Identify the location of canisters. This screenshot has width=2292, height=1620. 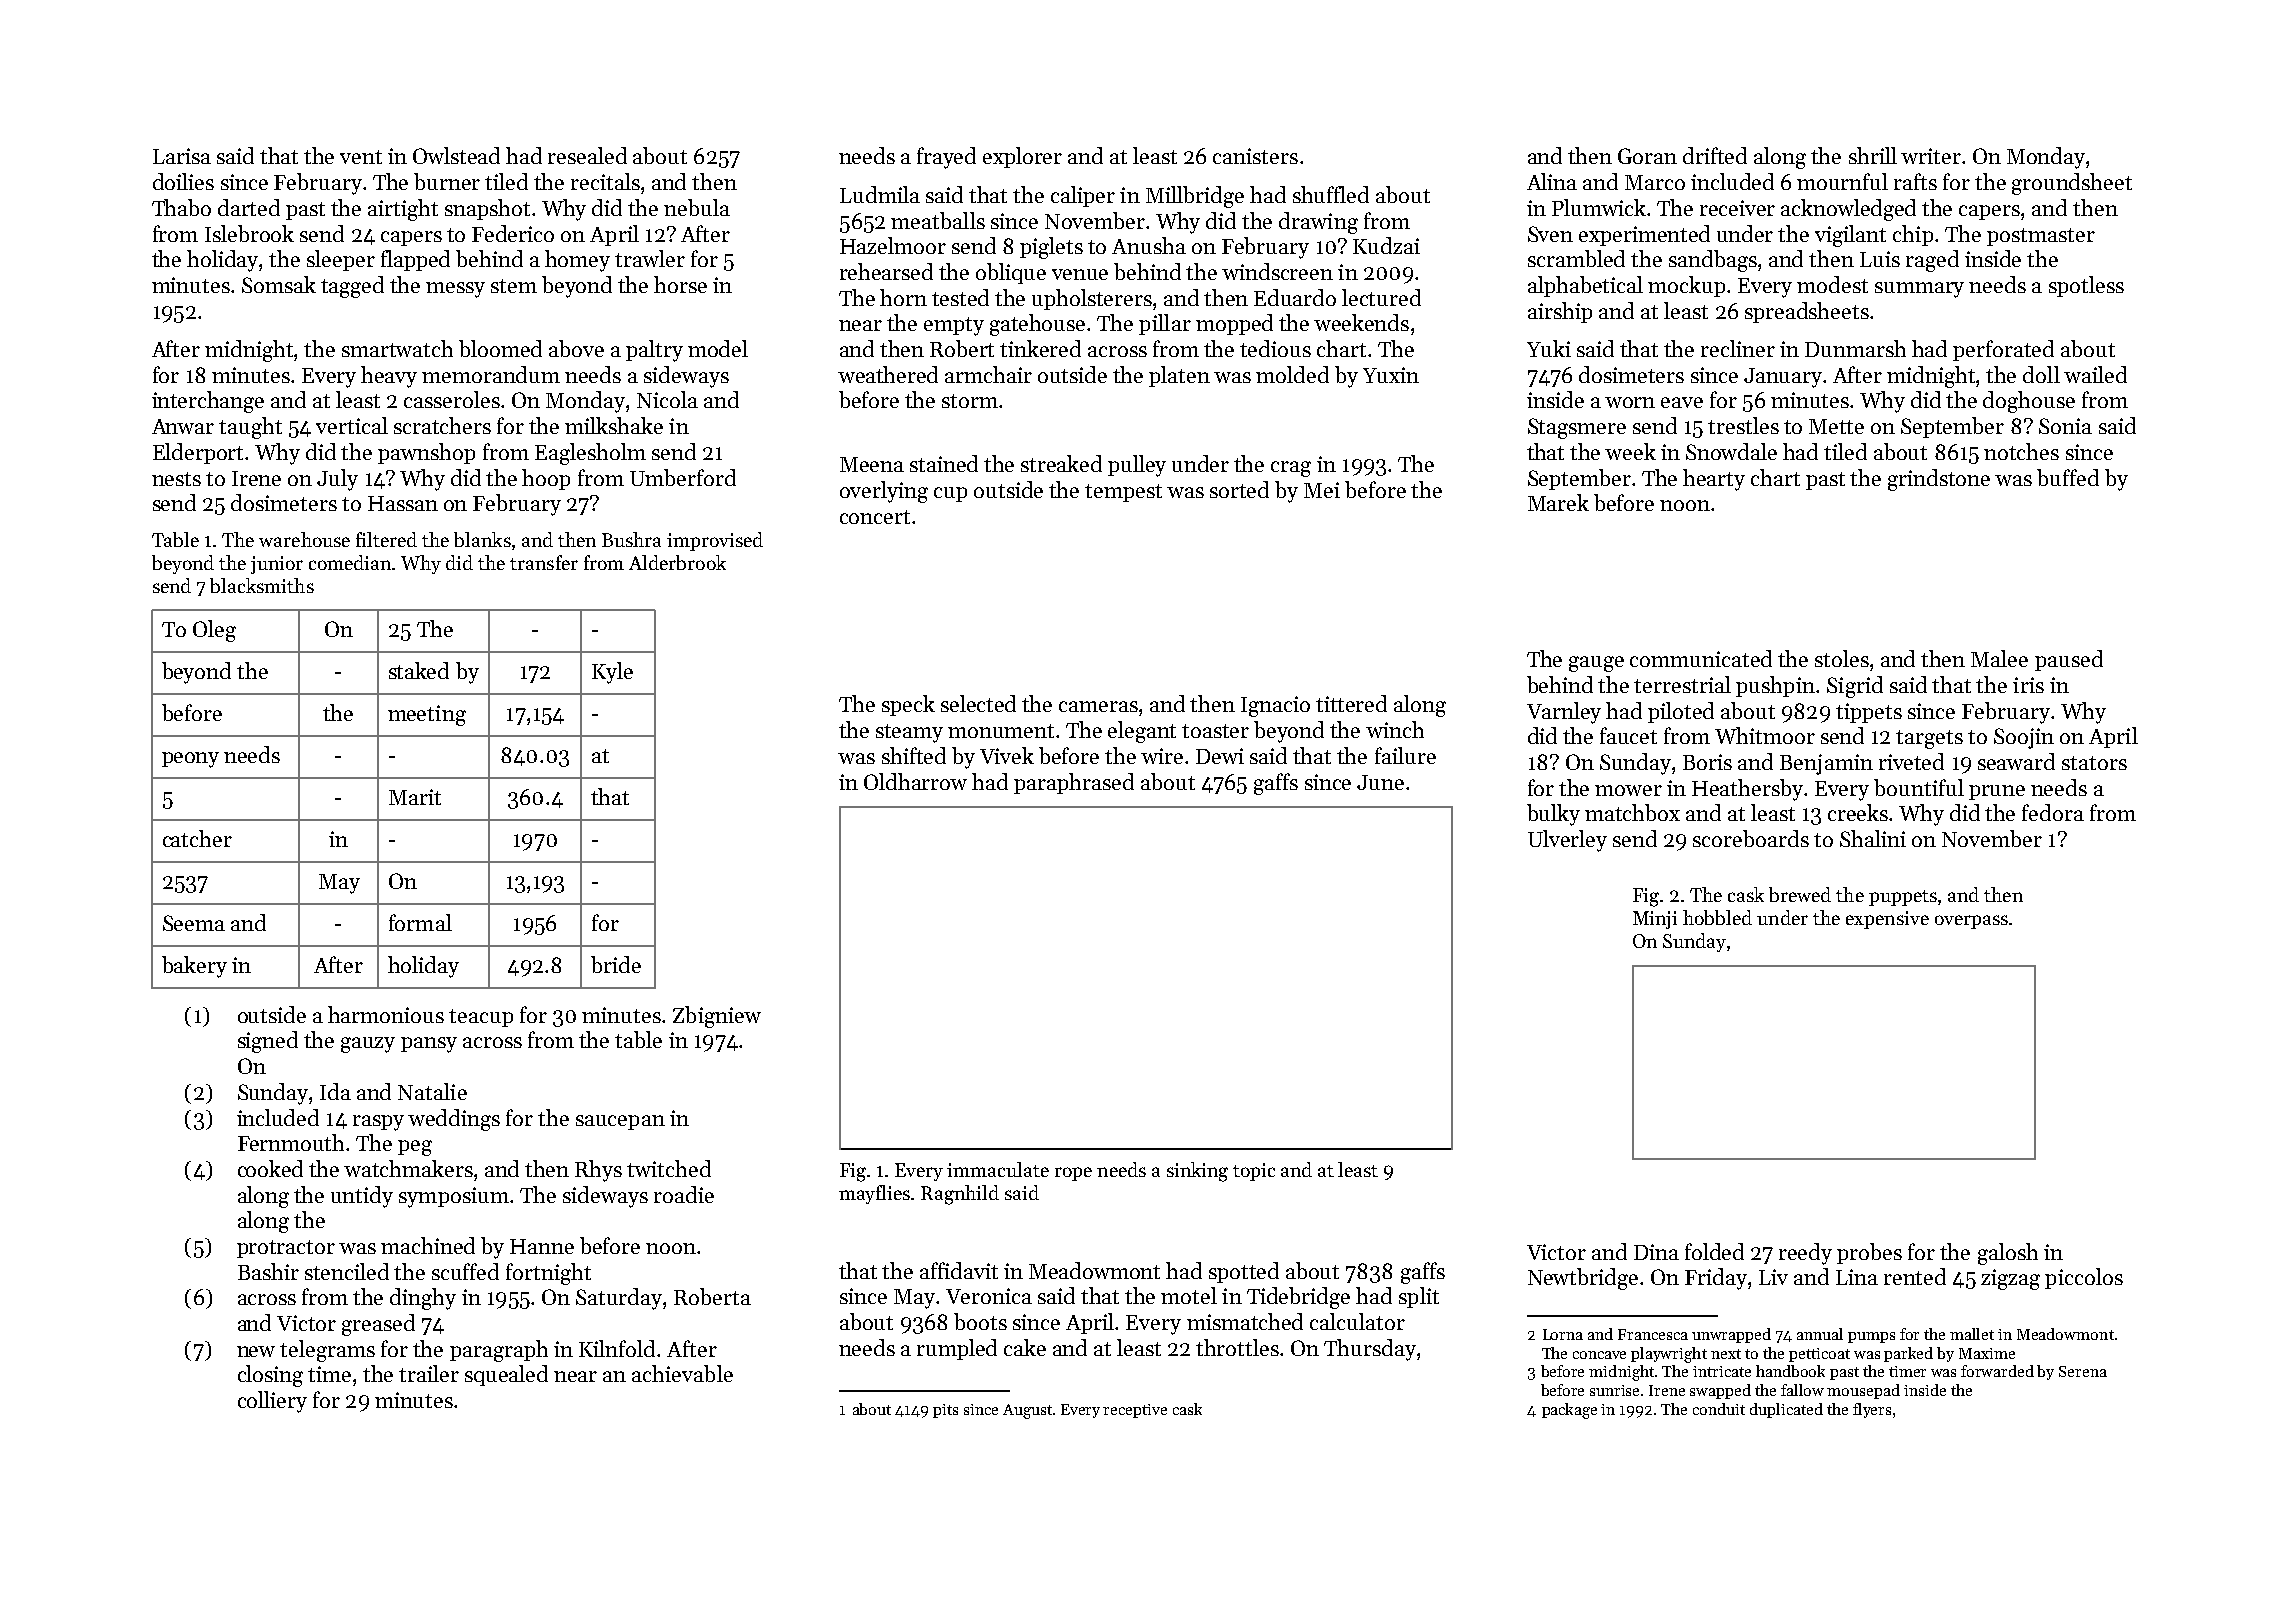
(1255, 156).
